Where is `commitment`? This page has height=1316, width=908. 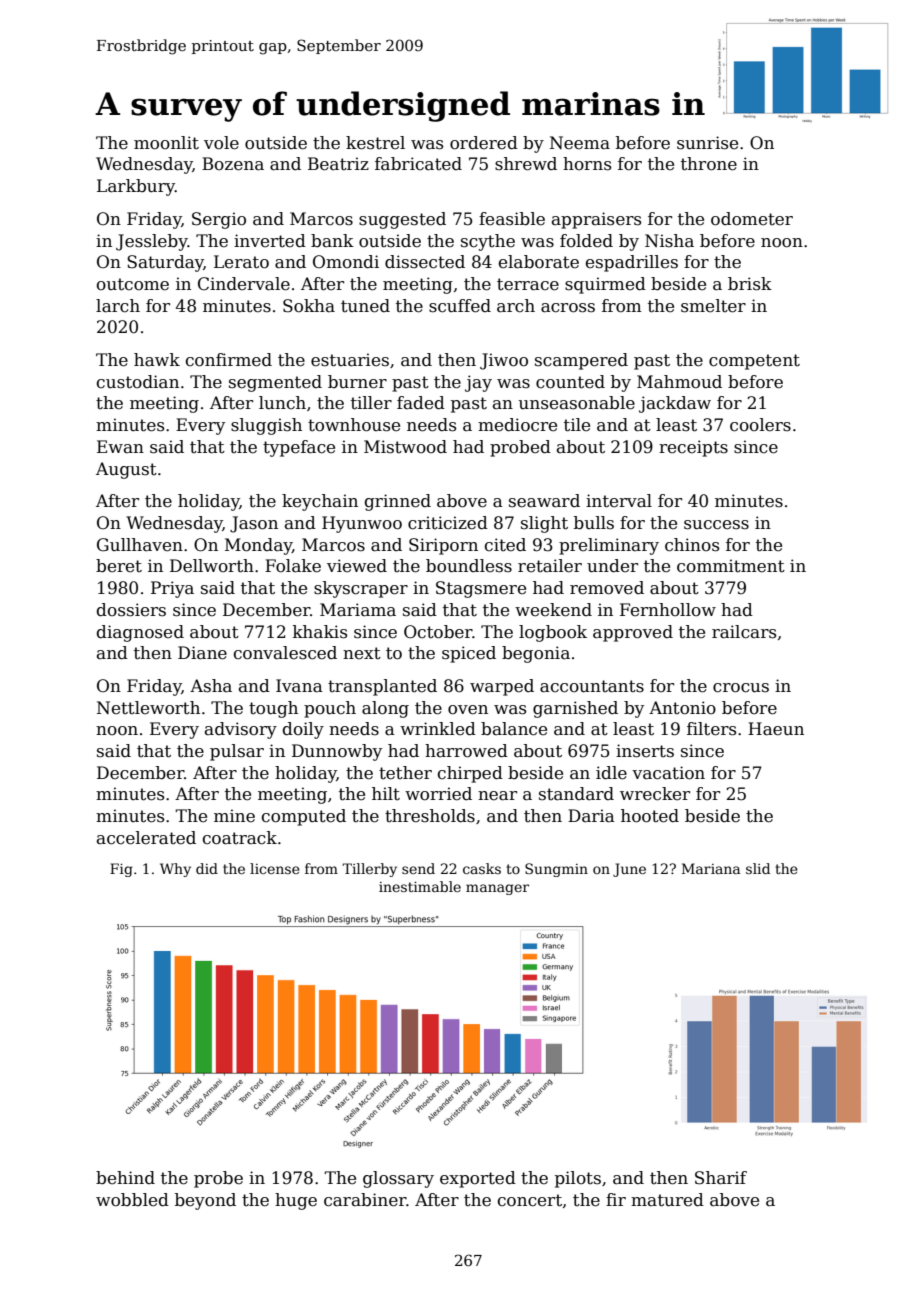
commitment is located at coordinates (731, 566).
